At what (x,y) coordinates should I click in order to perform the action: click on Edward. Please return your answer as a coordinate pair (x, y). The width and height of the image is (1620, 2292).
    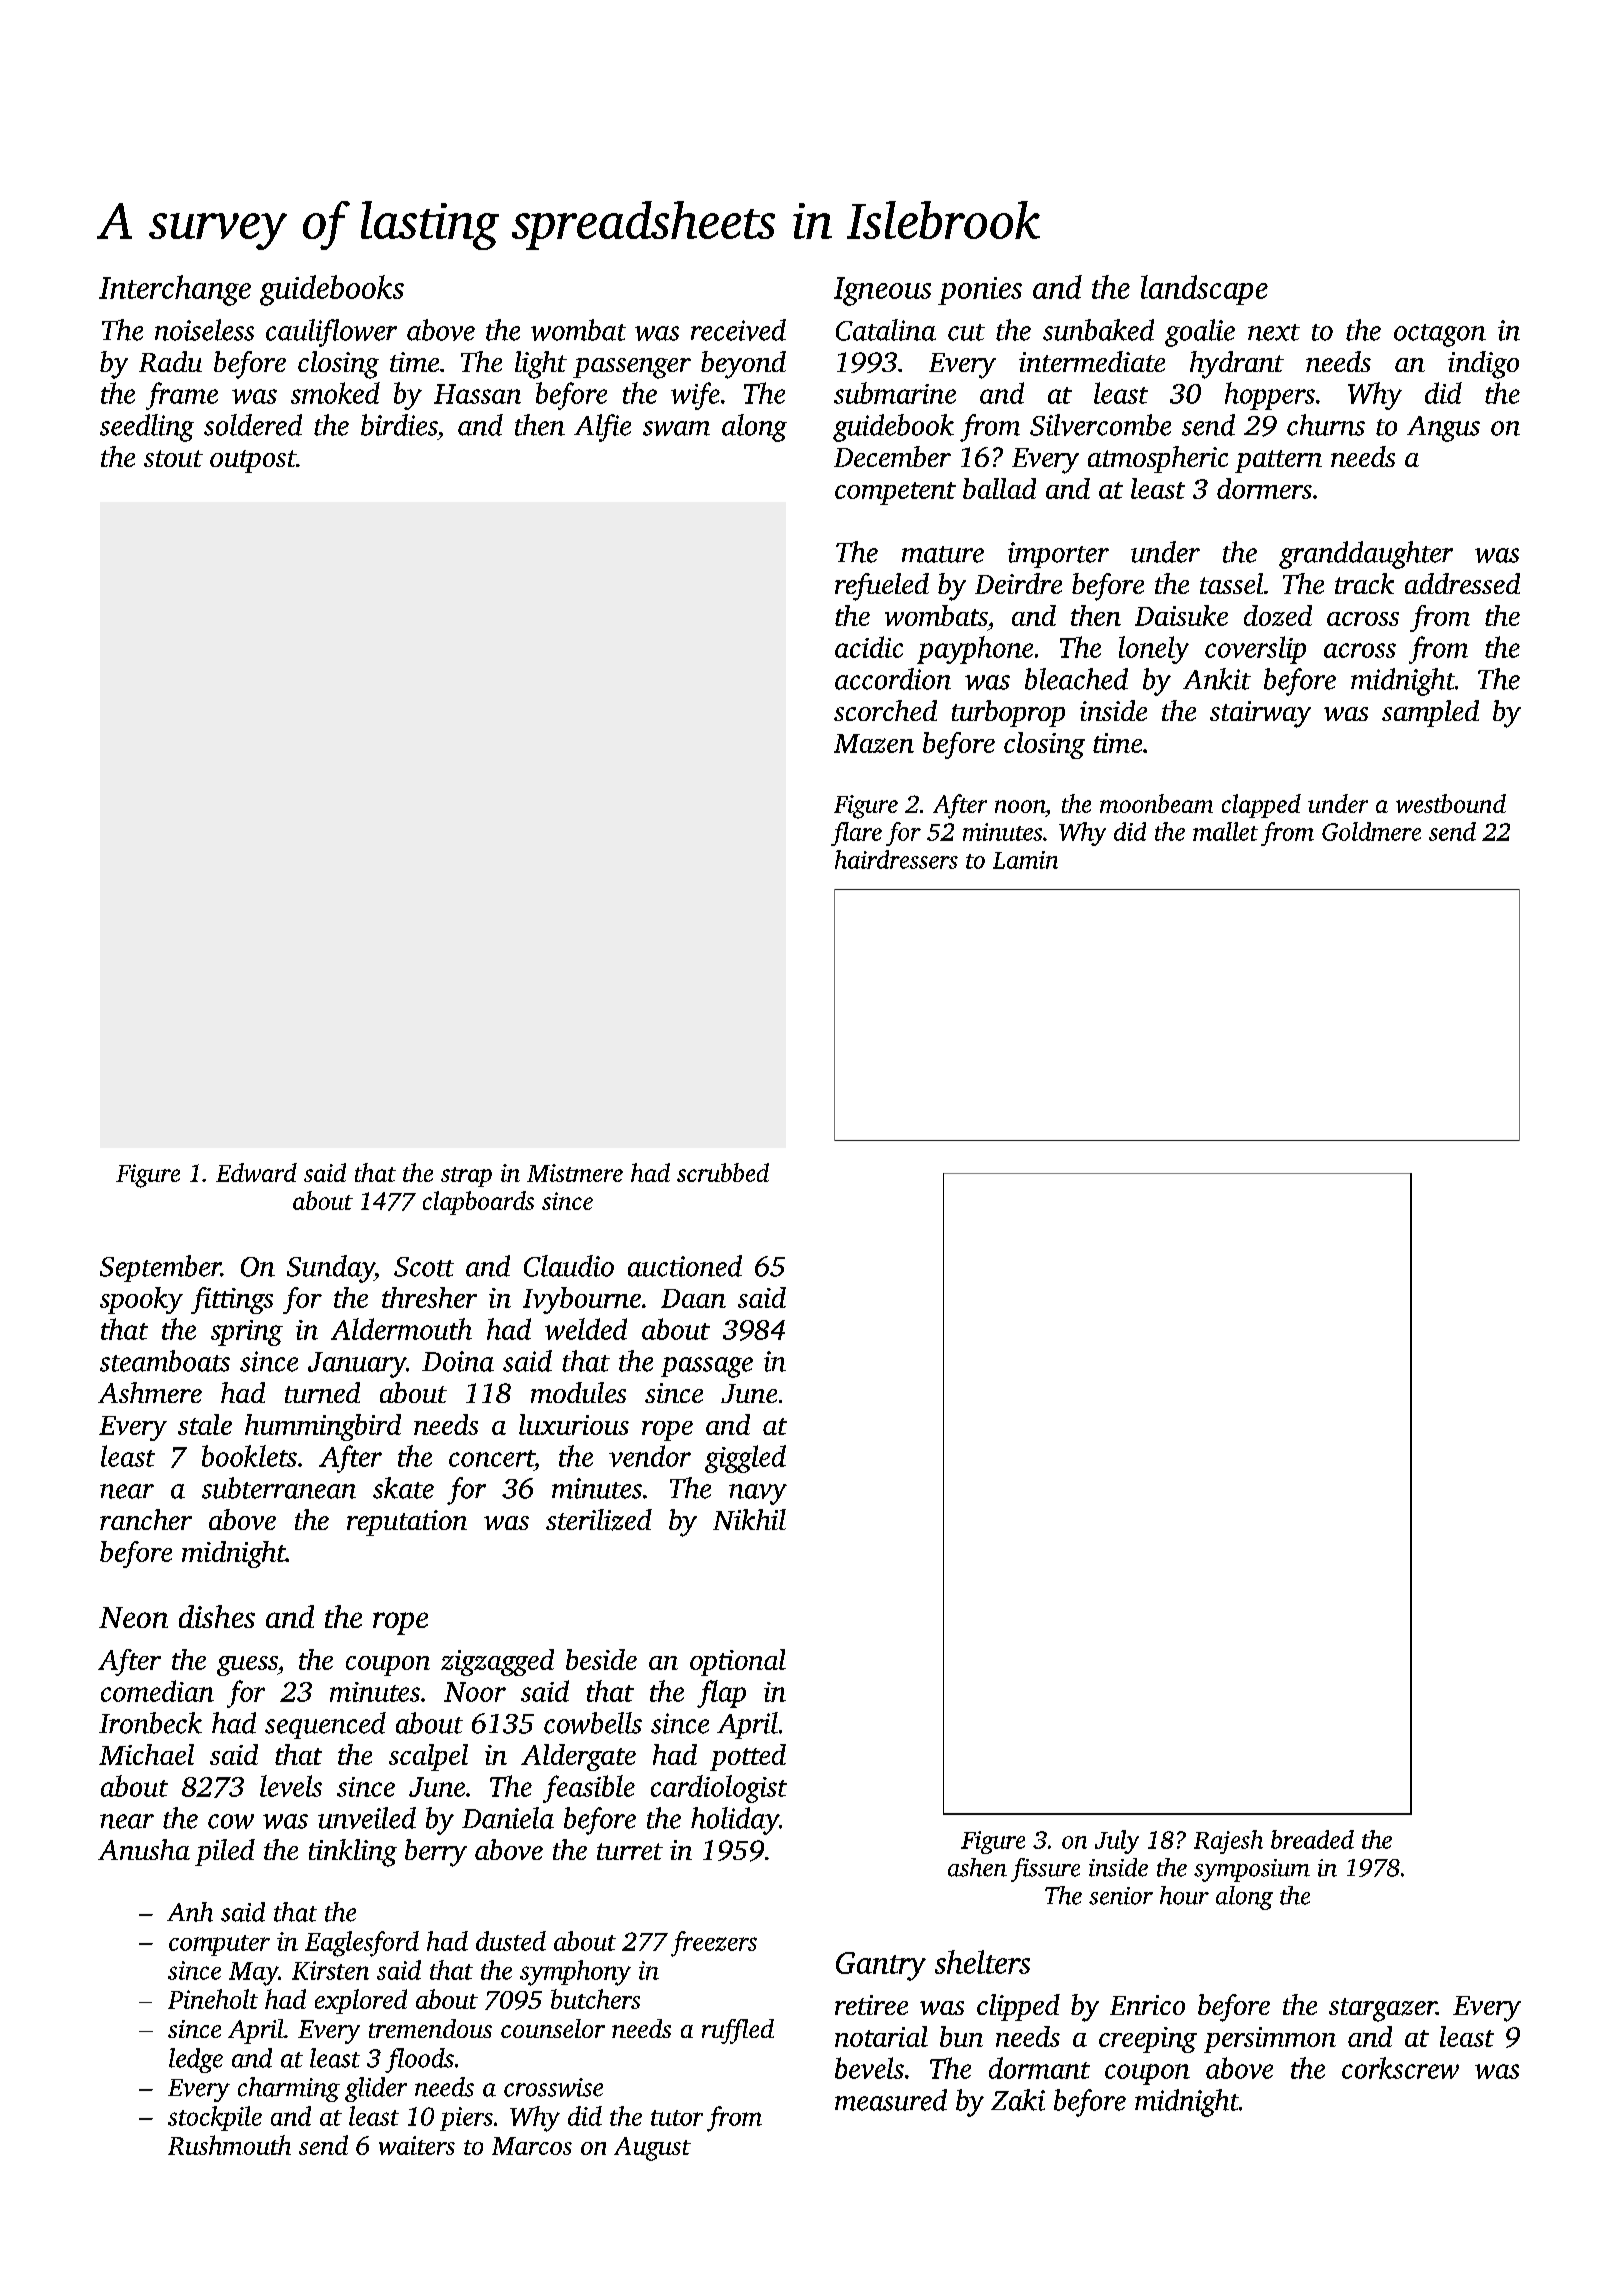
    Looking at the image, I should click on (256, 1172).
